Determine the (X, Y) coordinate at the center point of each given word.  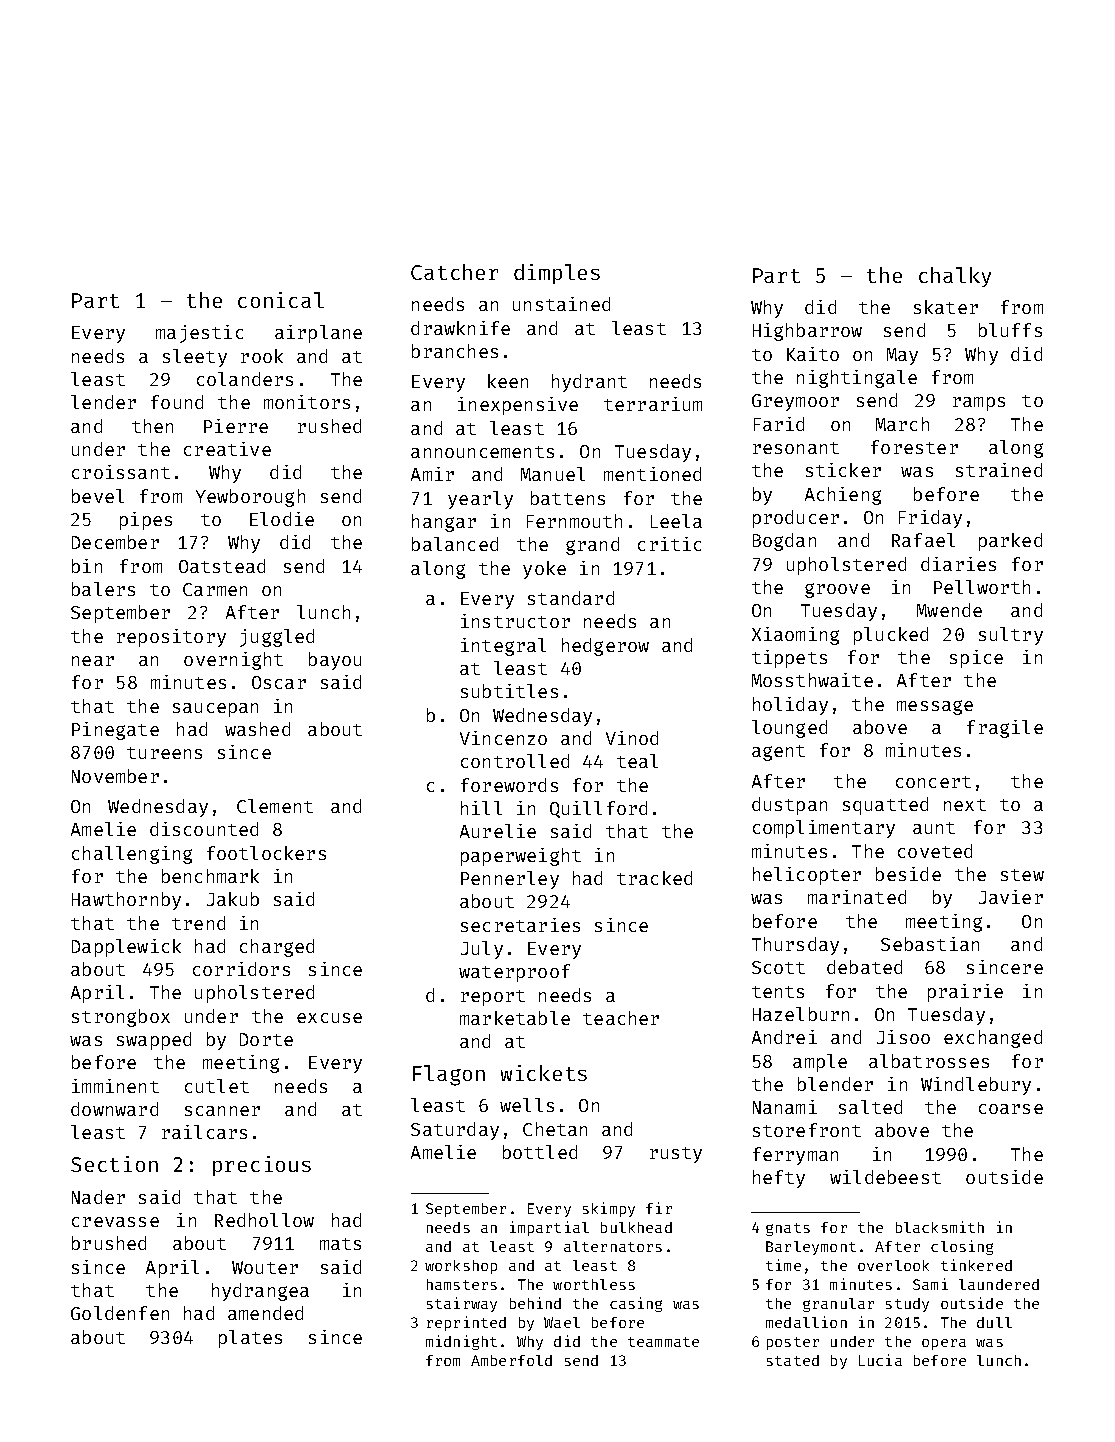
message (935, 707)
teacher (621, 1018)
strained (999, 470)
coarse (1011, 1109)
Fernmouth (574, 521)
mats (340, 1244)
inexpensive (518, 406)
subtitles (509, 691)
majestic (199, 334)
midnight (461, 1342)
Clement (275, 806)
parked (1010, 542)
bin (87, 566)
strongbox (121, 1018)
